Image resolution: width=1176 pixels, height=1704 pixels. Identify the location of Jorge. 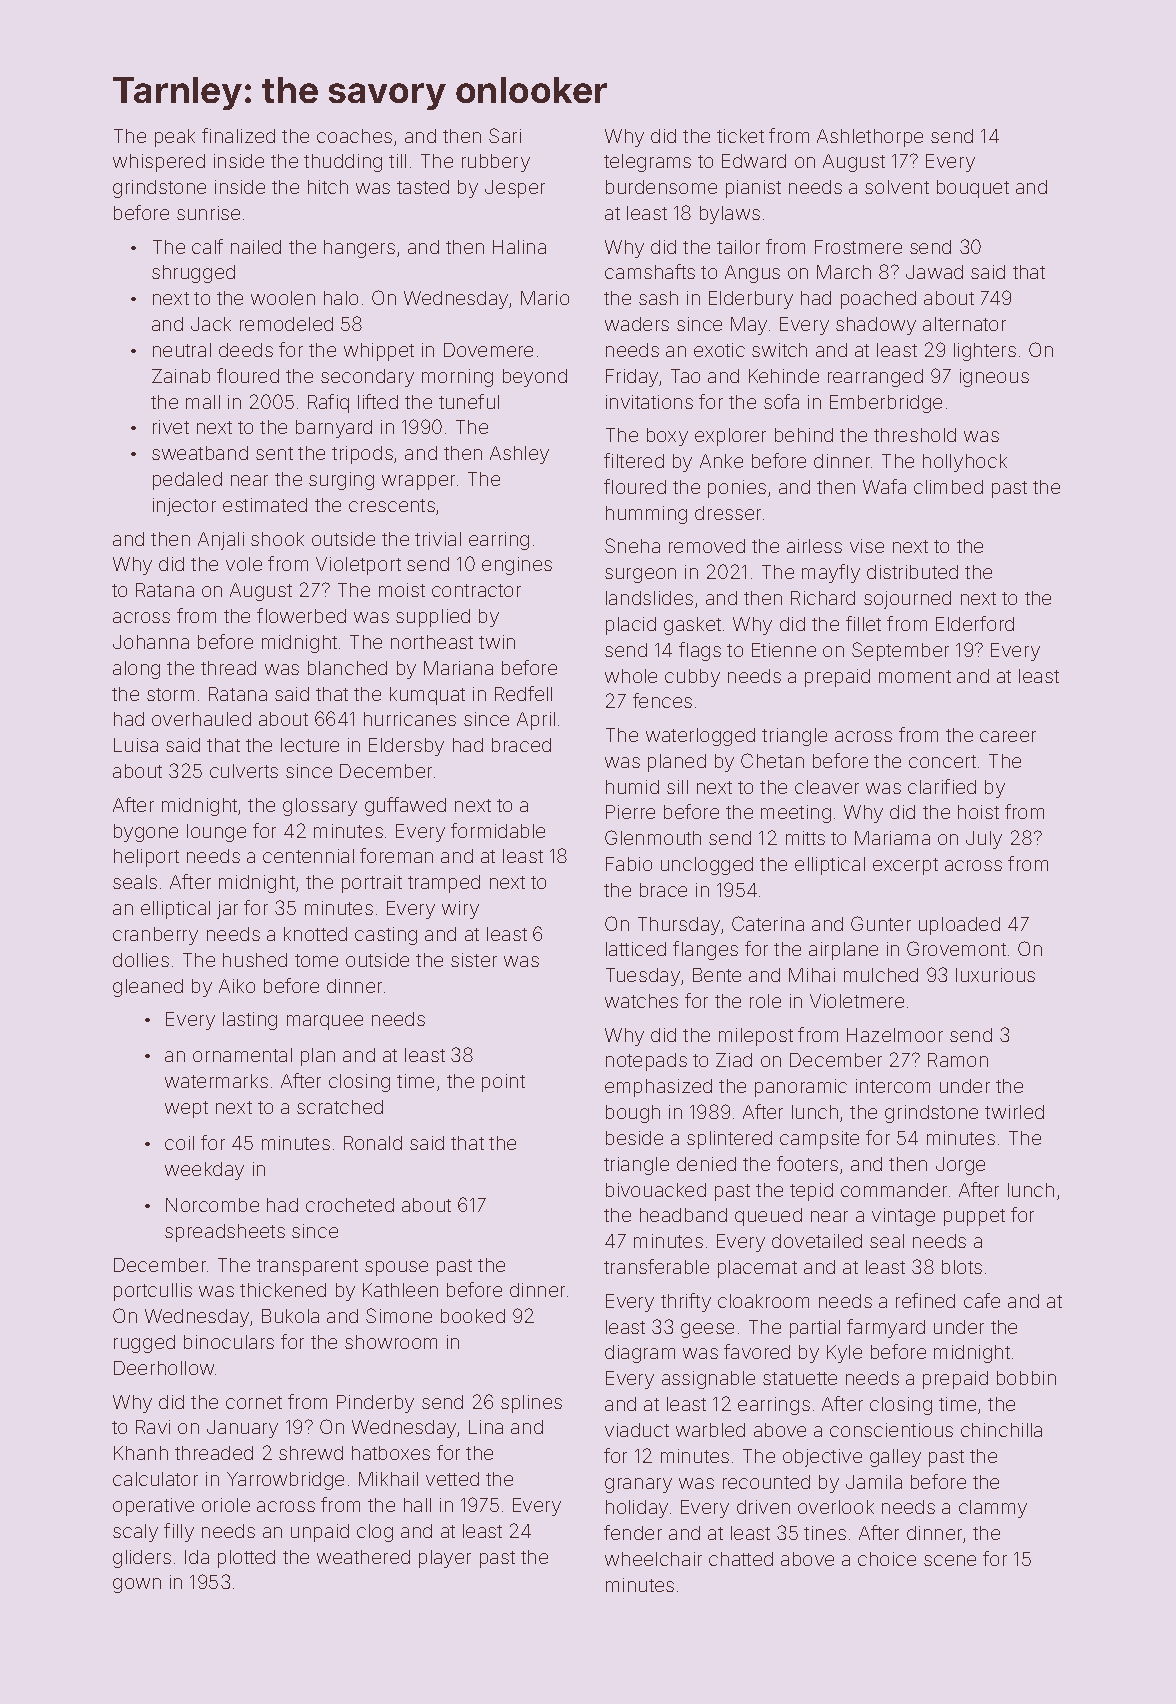
(960, 1166).
